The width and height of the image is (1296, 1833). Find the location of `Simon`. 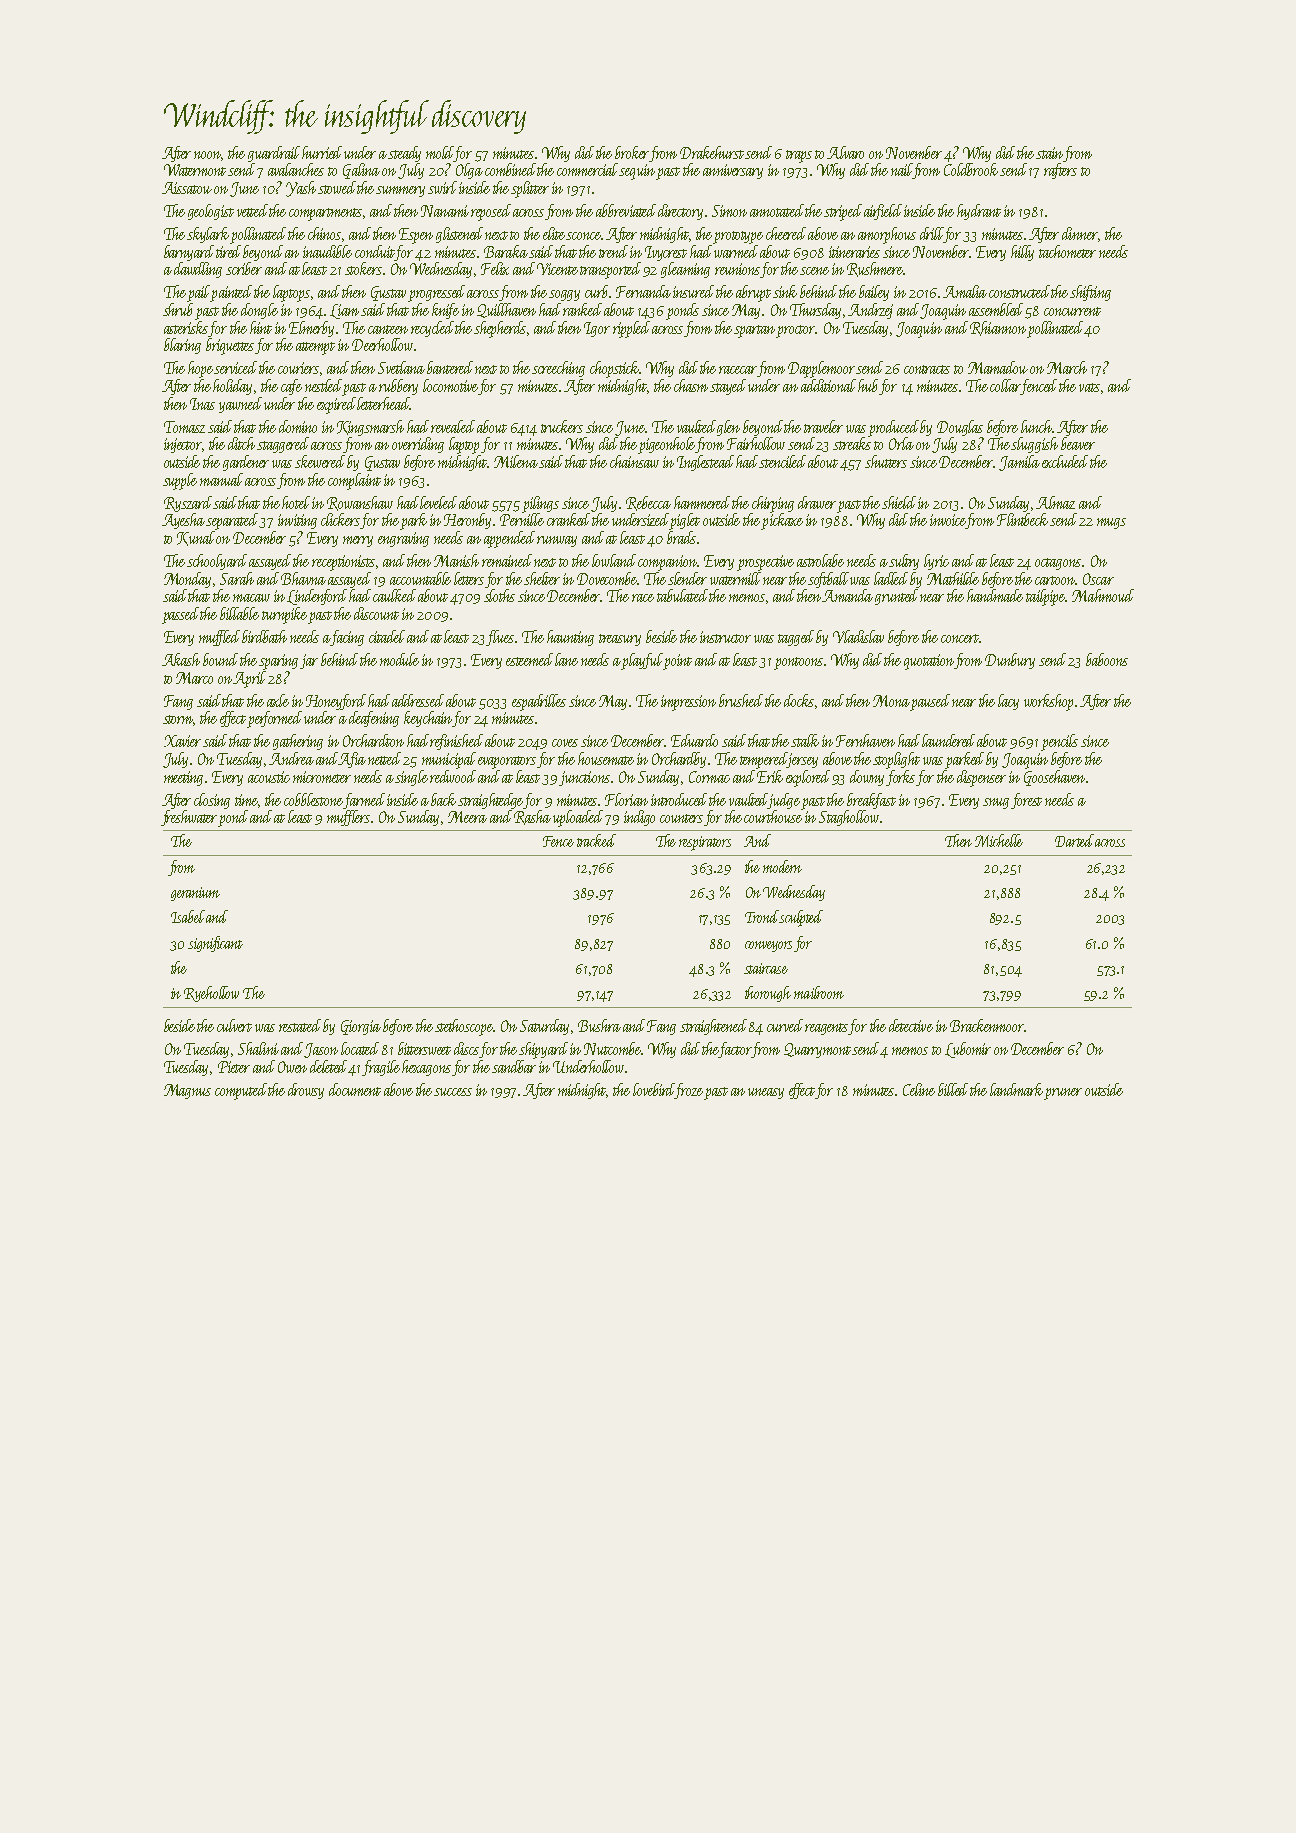

Simon is located at coordinates (729, 211).
